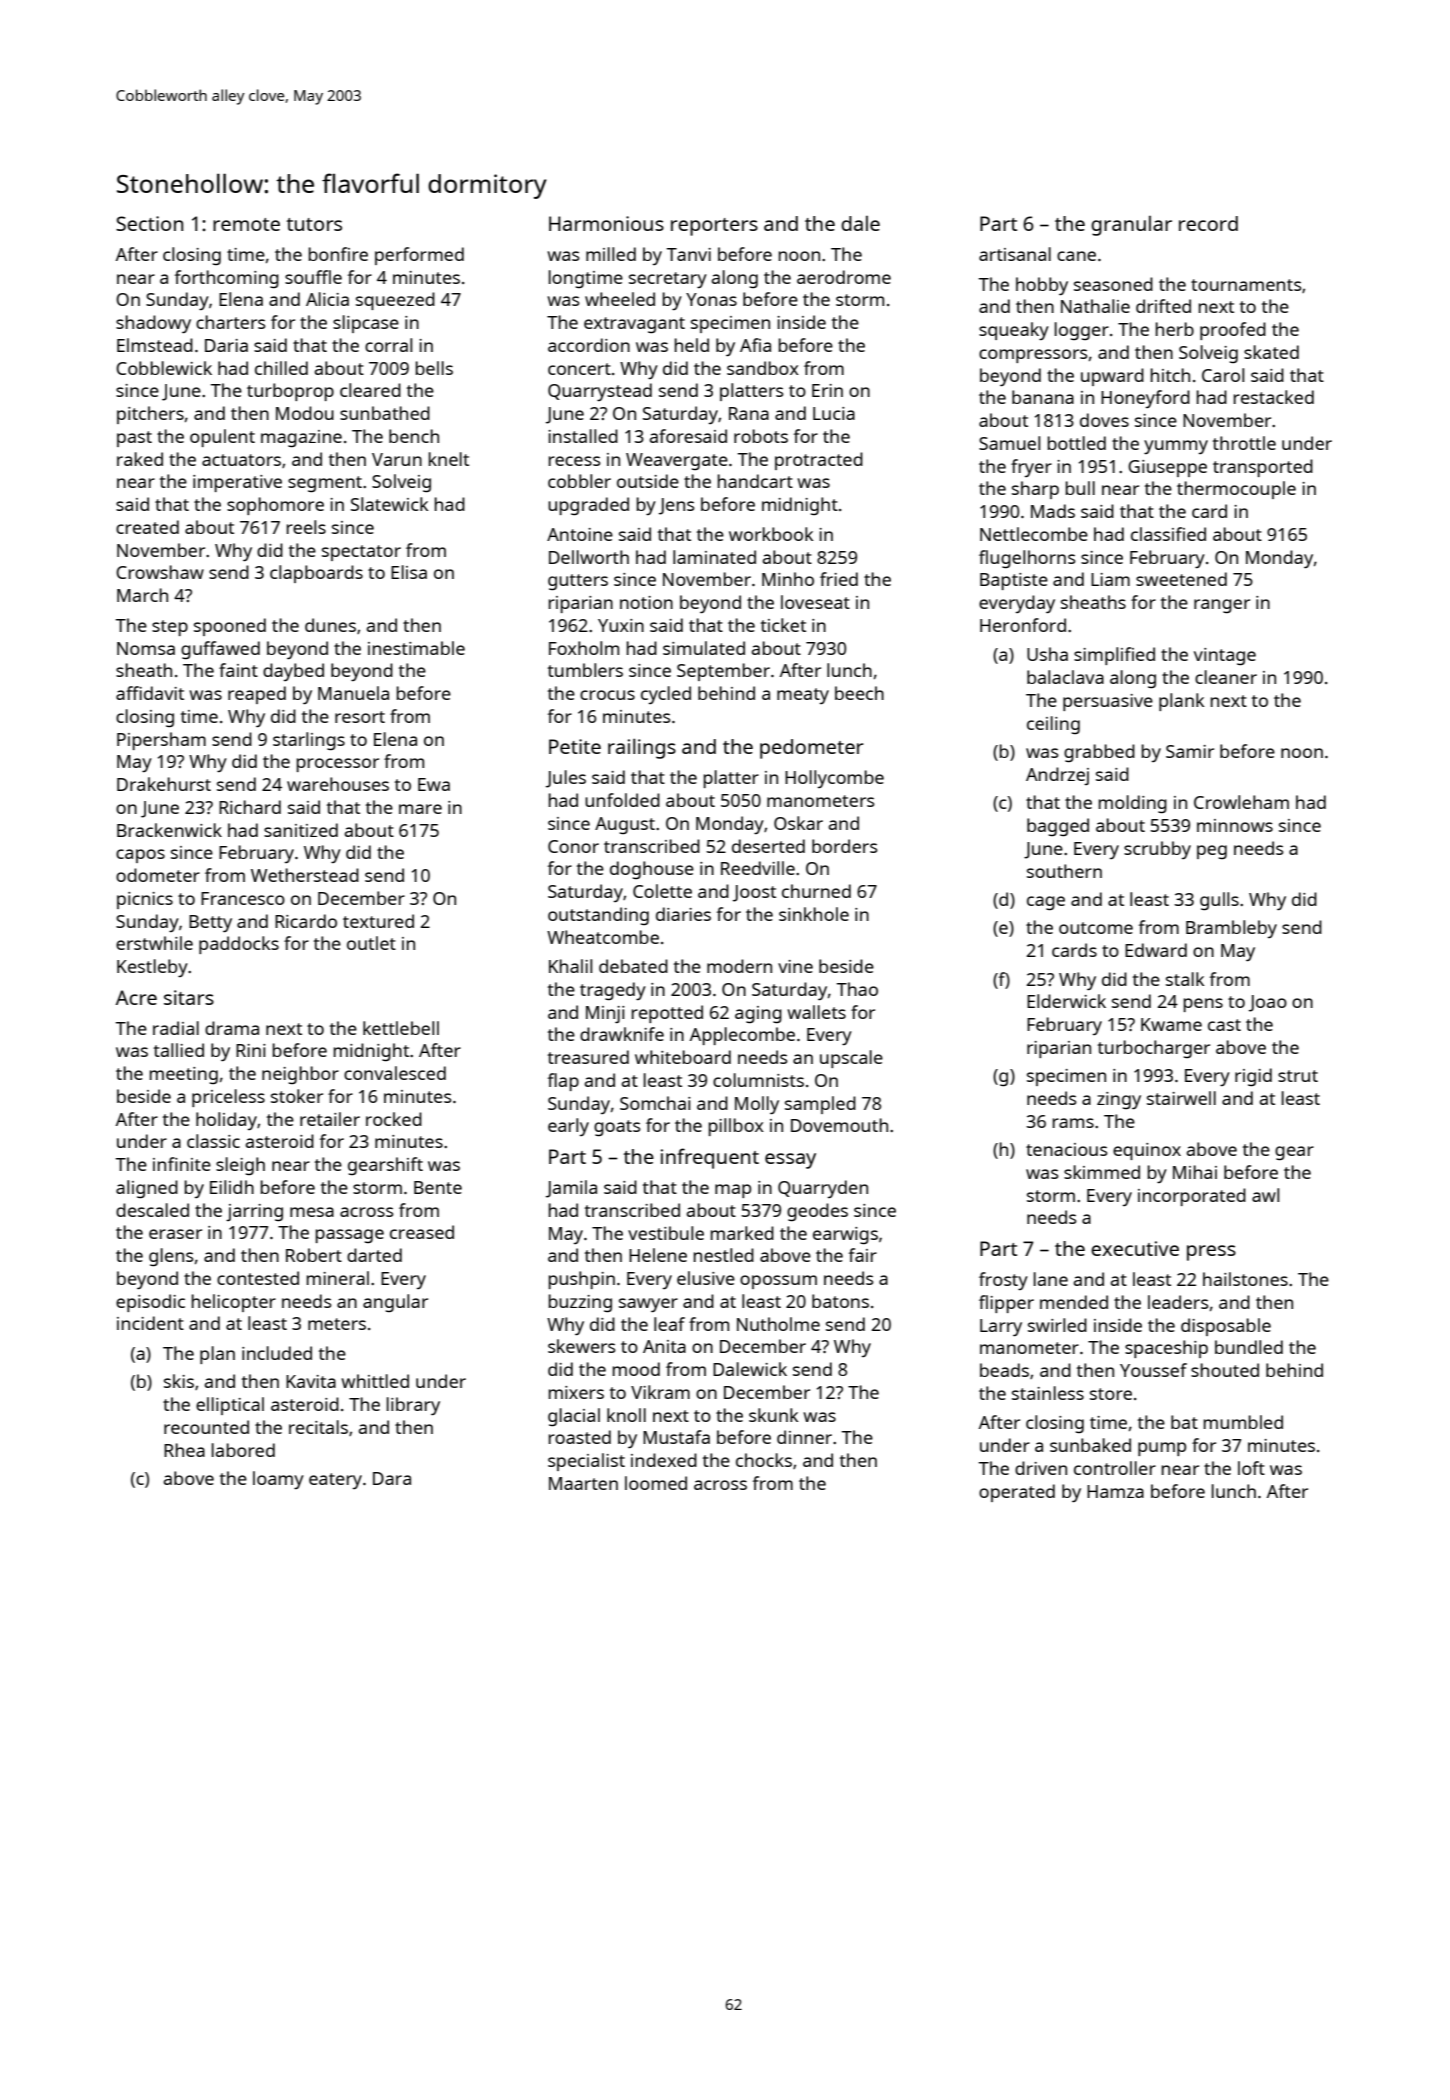 Image resolution: width=1450 pixels, height=2100 pixels. What do you see at coordinates (1263, 468) in the document?
I see `transported` at bounding box center [1263, 468].
